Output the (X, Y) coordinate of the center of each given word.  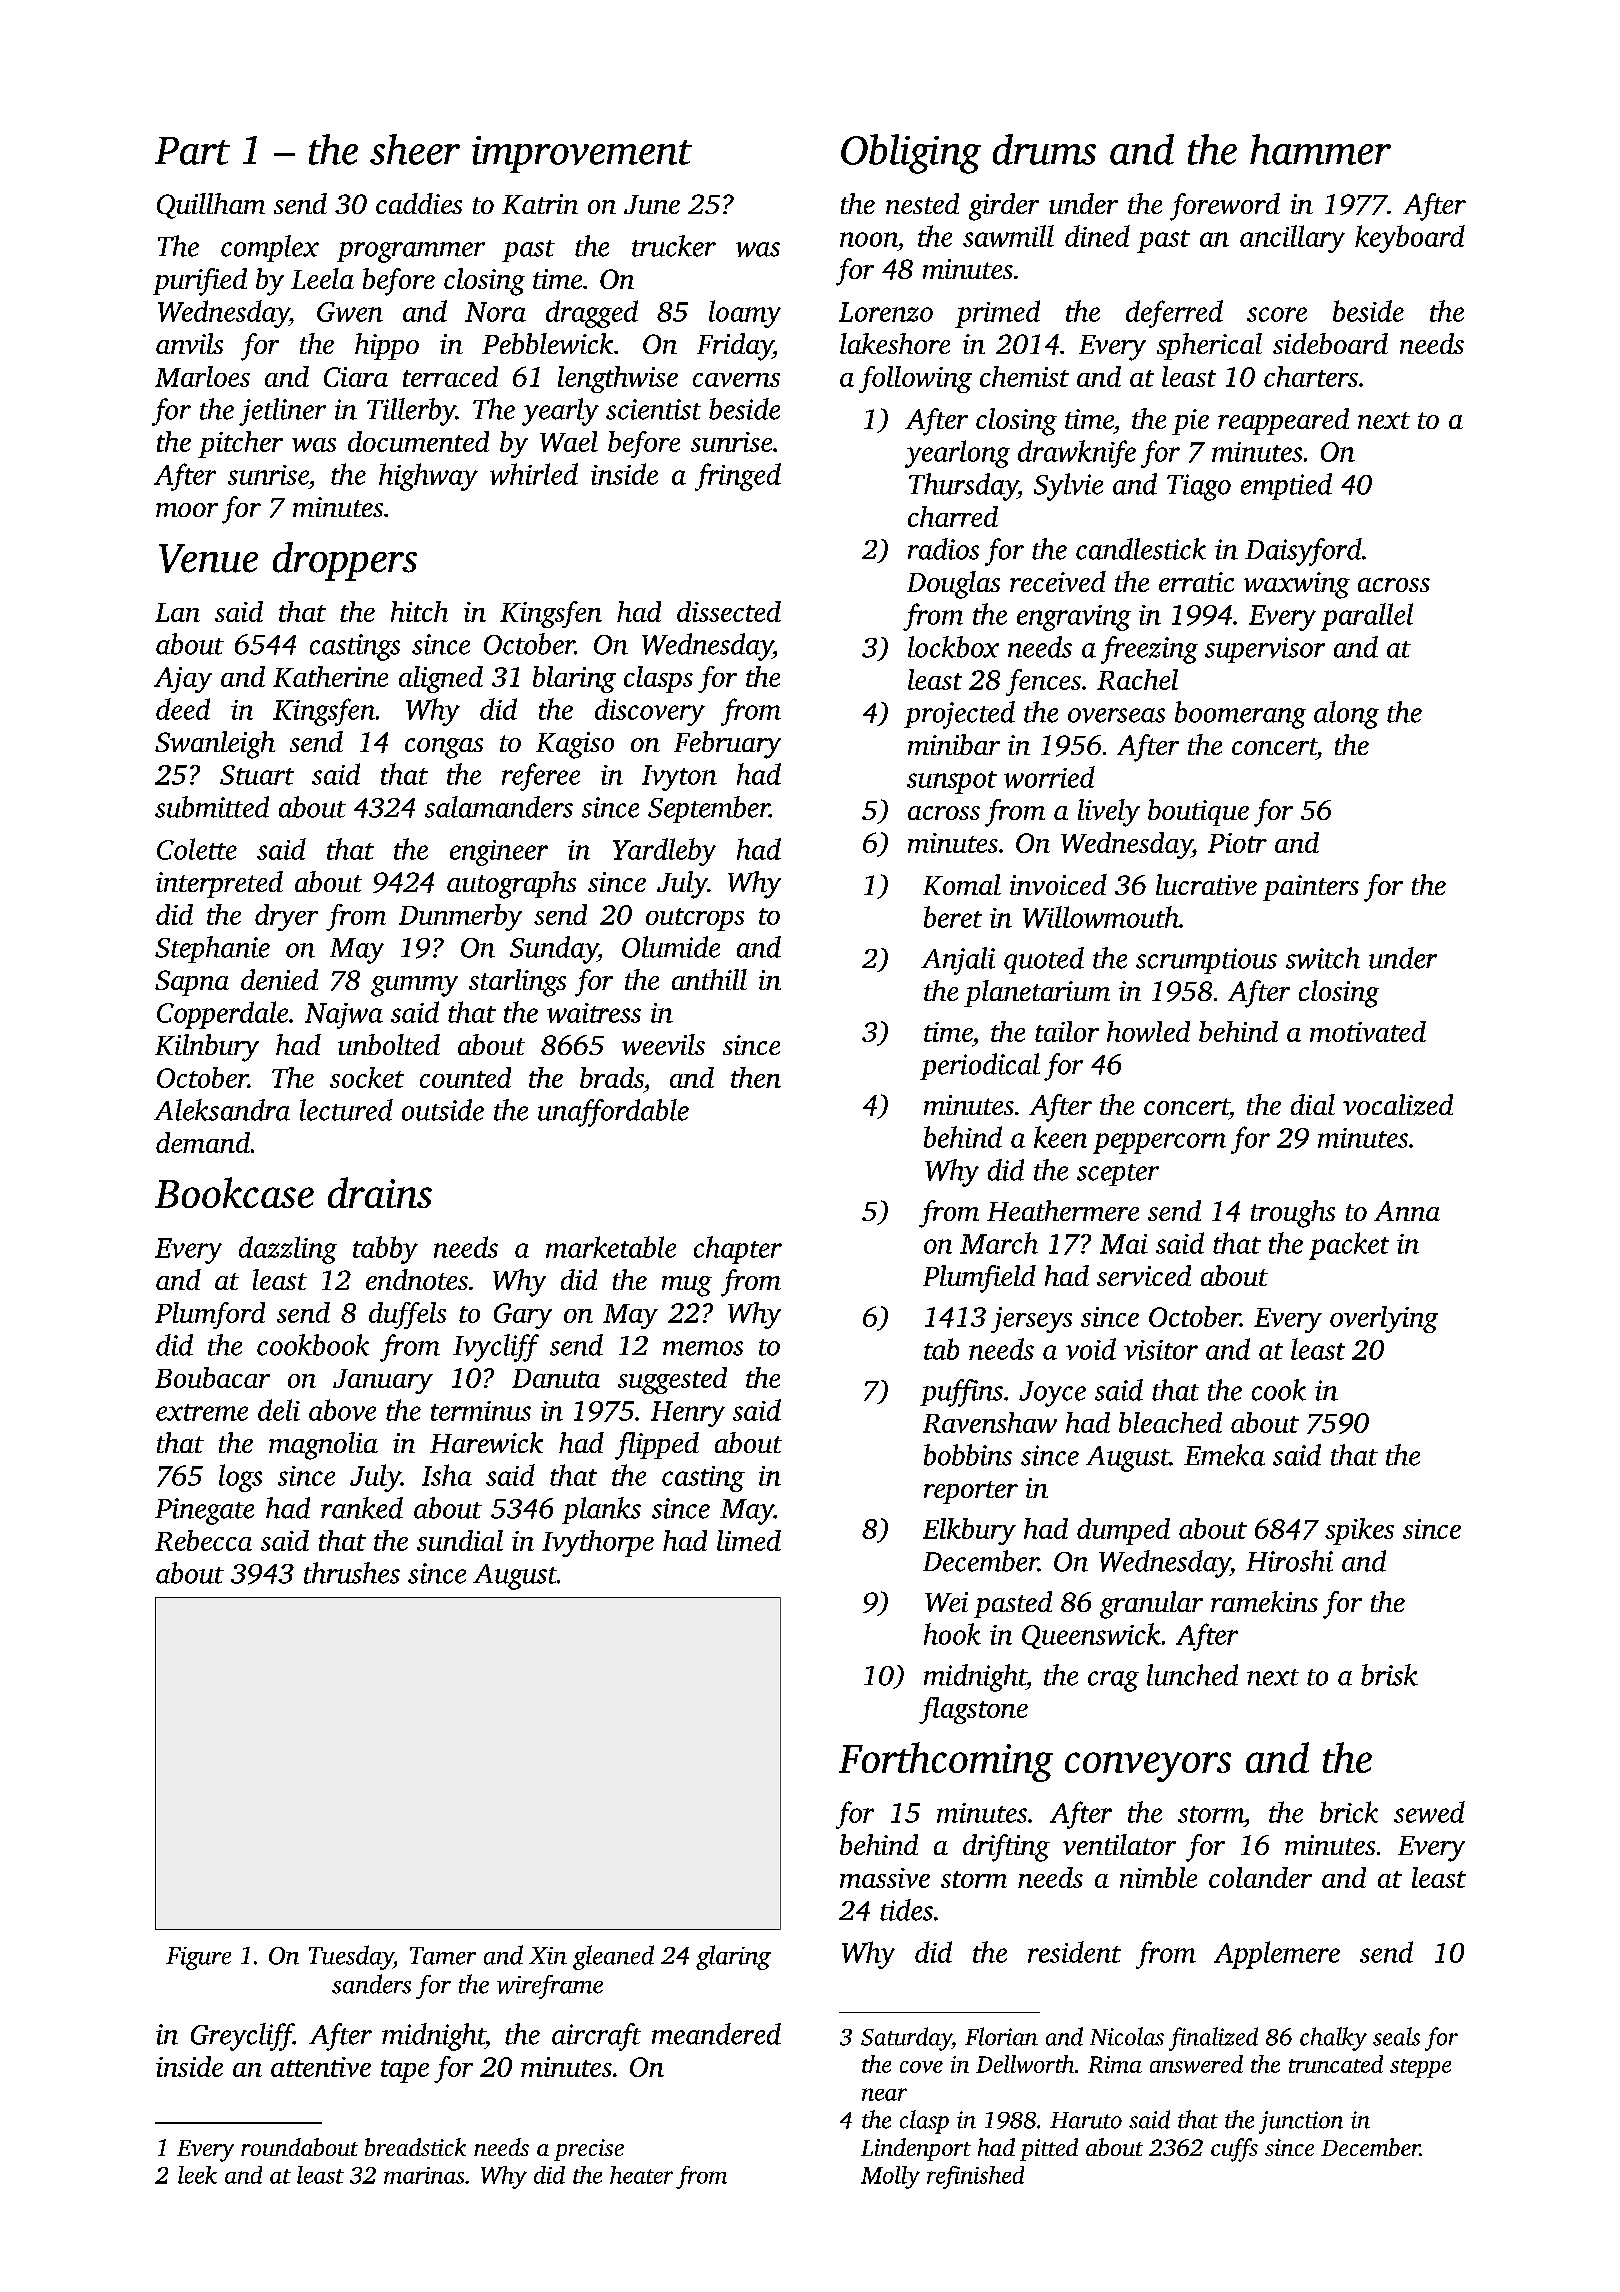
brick (1349, 1812)
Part (192, 151)
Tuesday (351, 1957)
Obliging (911, 154)
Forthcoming (946, 1762)
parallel (1367, 617)
